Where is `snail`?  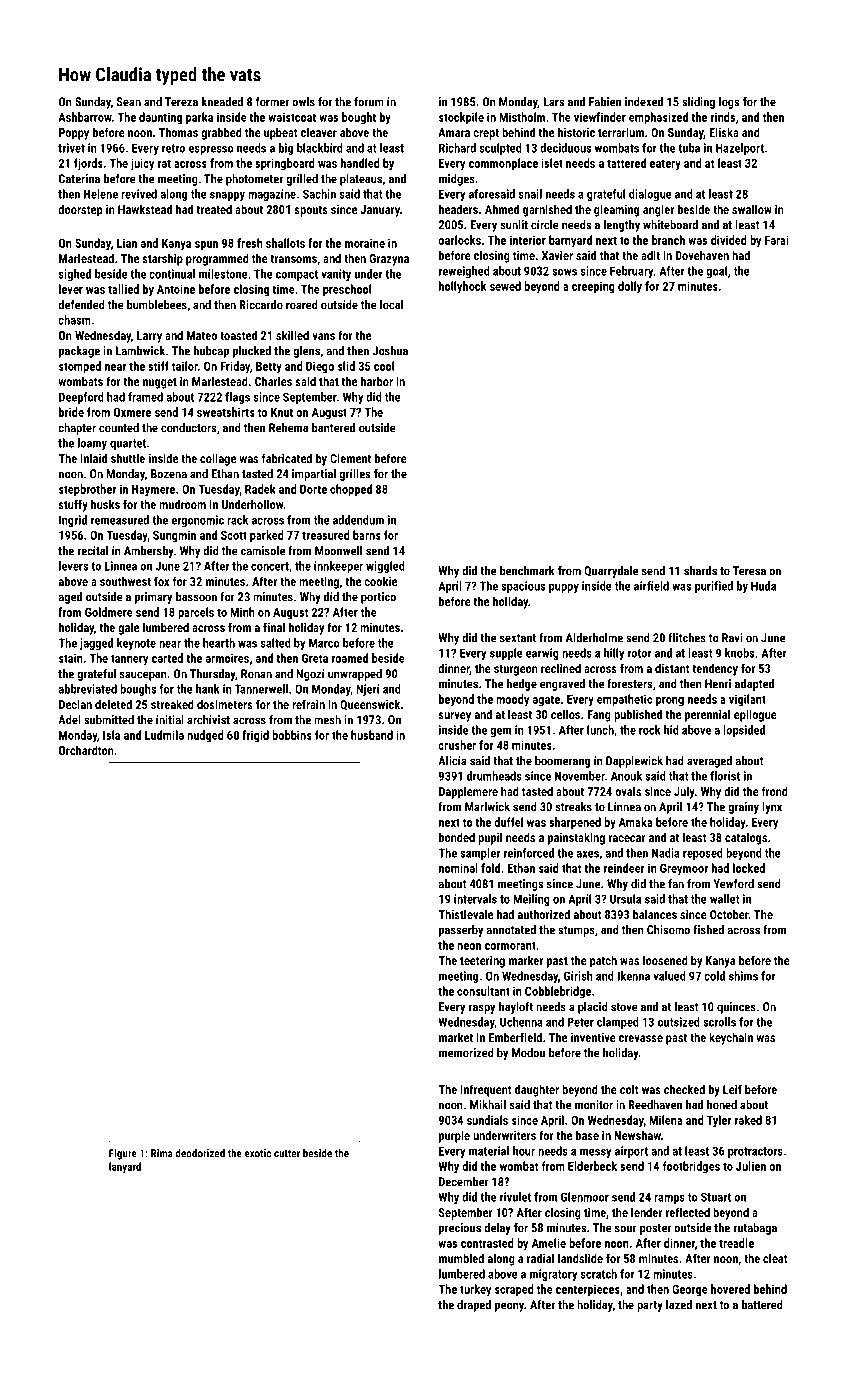
snail is located at coordinates (530, 194).
